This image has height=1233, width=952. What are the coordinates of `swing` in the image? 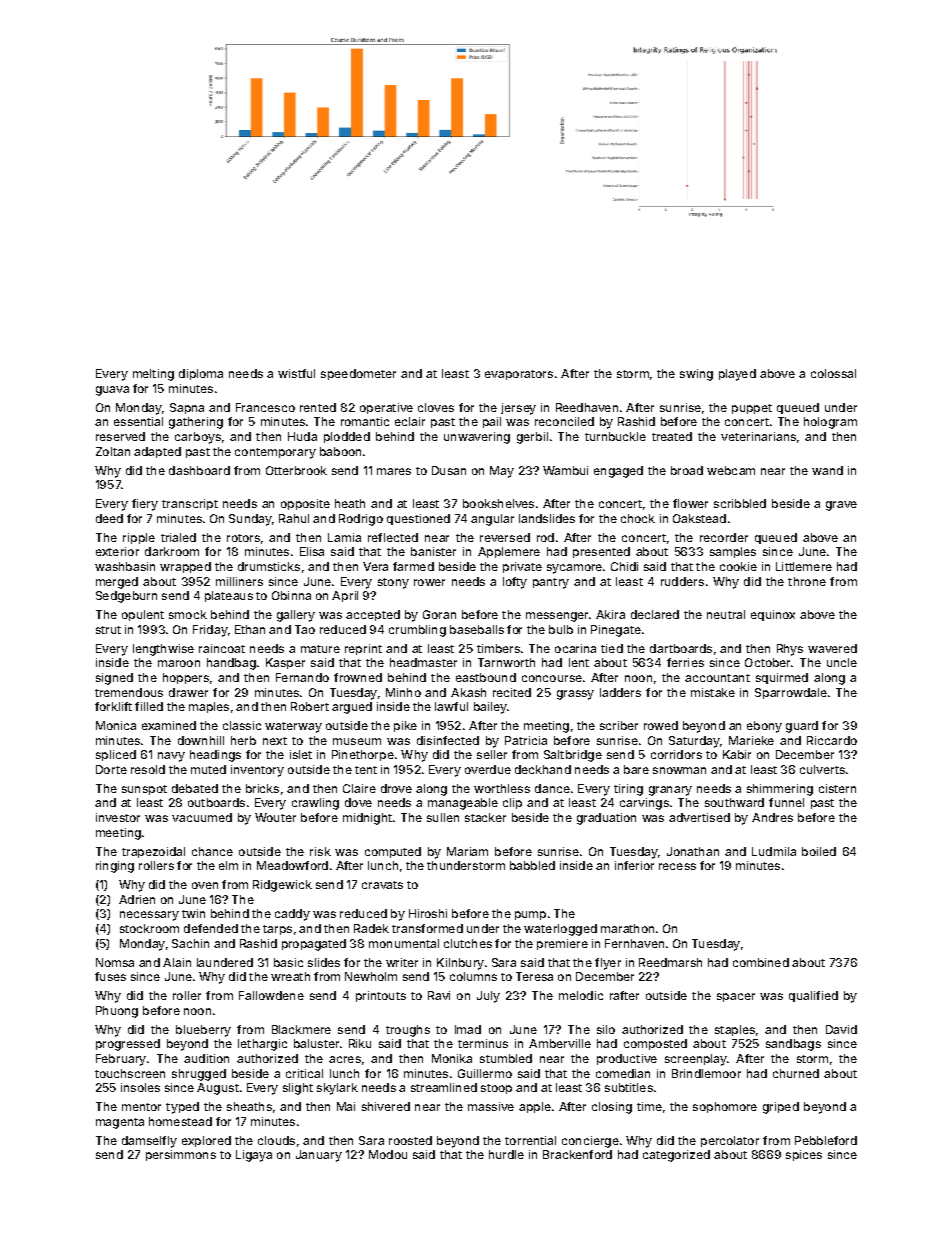 It's located at (696, 375).
